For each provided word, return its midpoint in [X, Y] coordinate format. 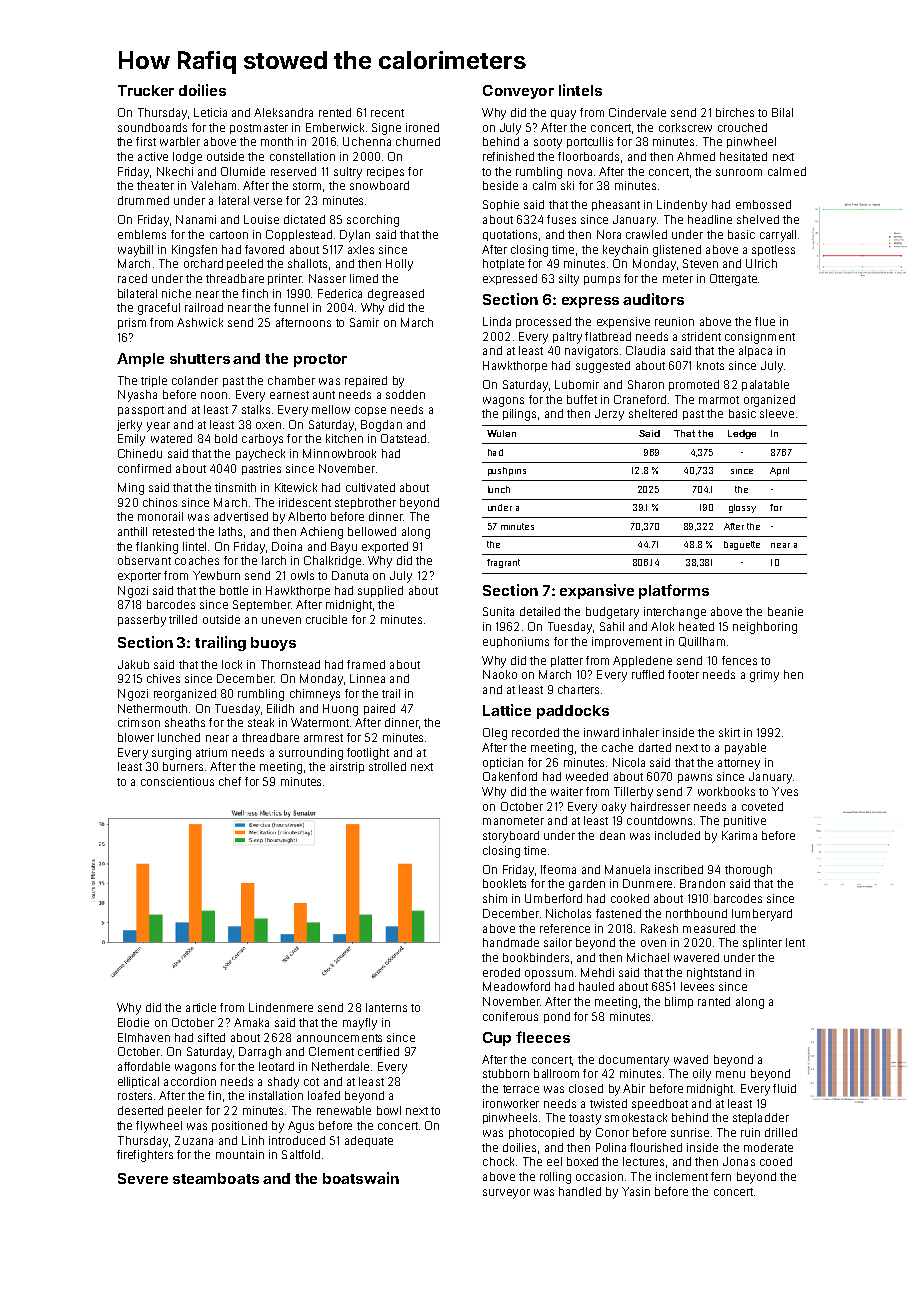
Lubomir [577, 384]
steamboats [216, 1178]
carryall [778, 236]
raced [132, 278]
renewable [344, 1110]
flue [765, 321]
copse [370, 411]
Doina [287, 546]
